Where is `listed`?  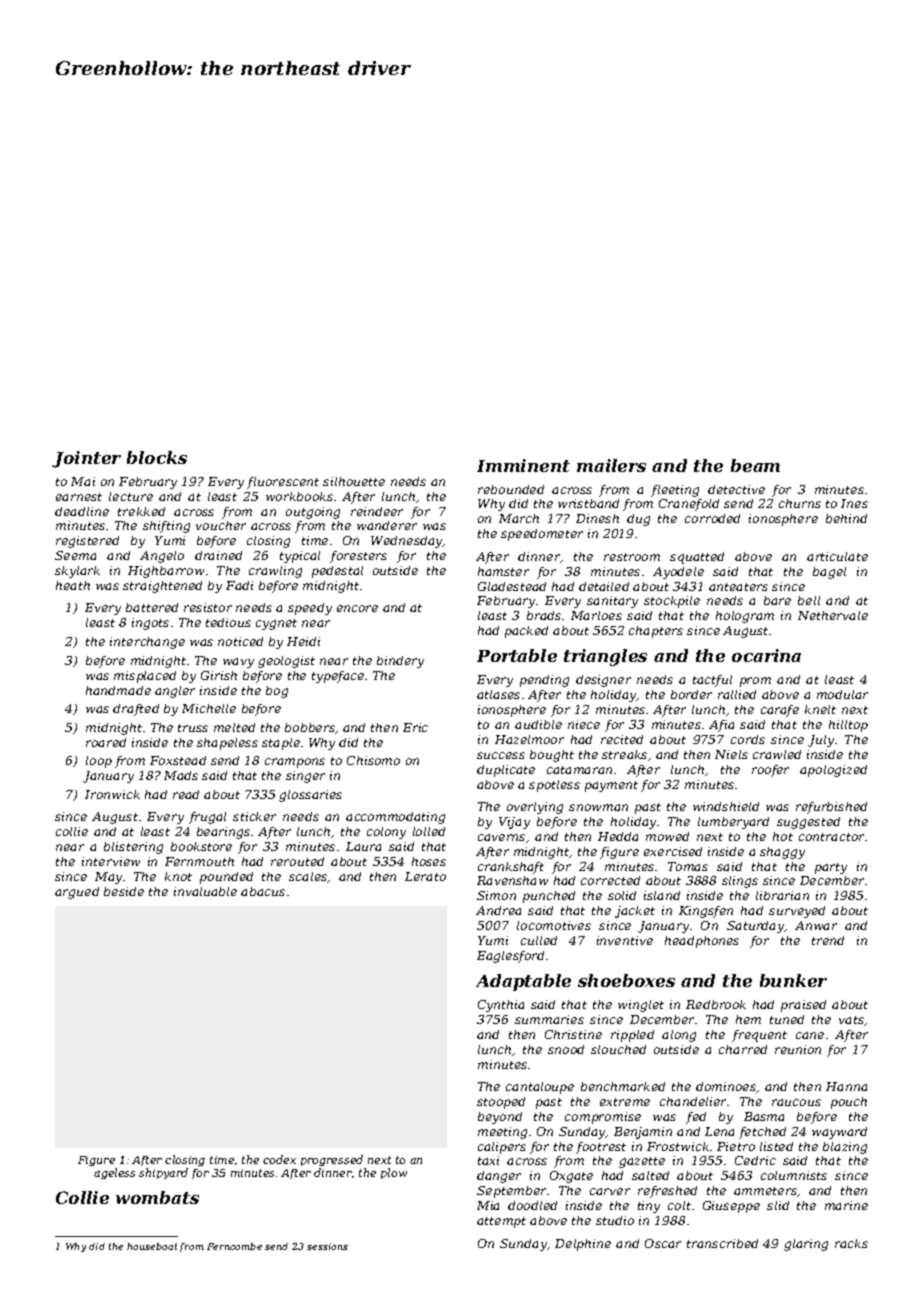
listed is located at coordinates (776, 1146).
